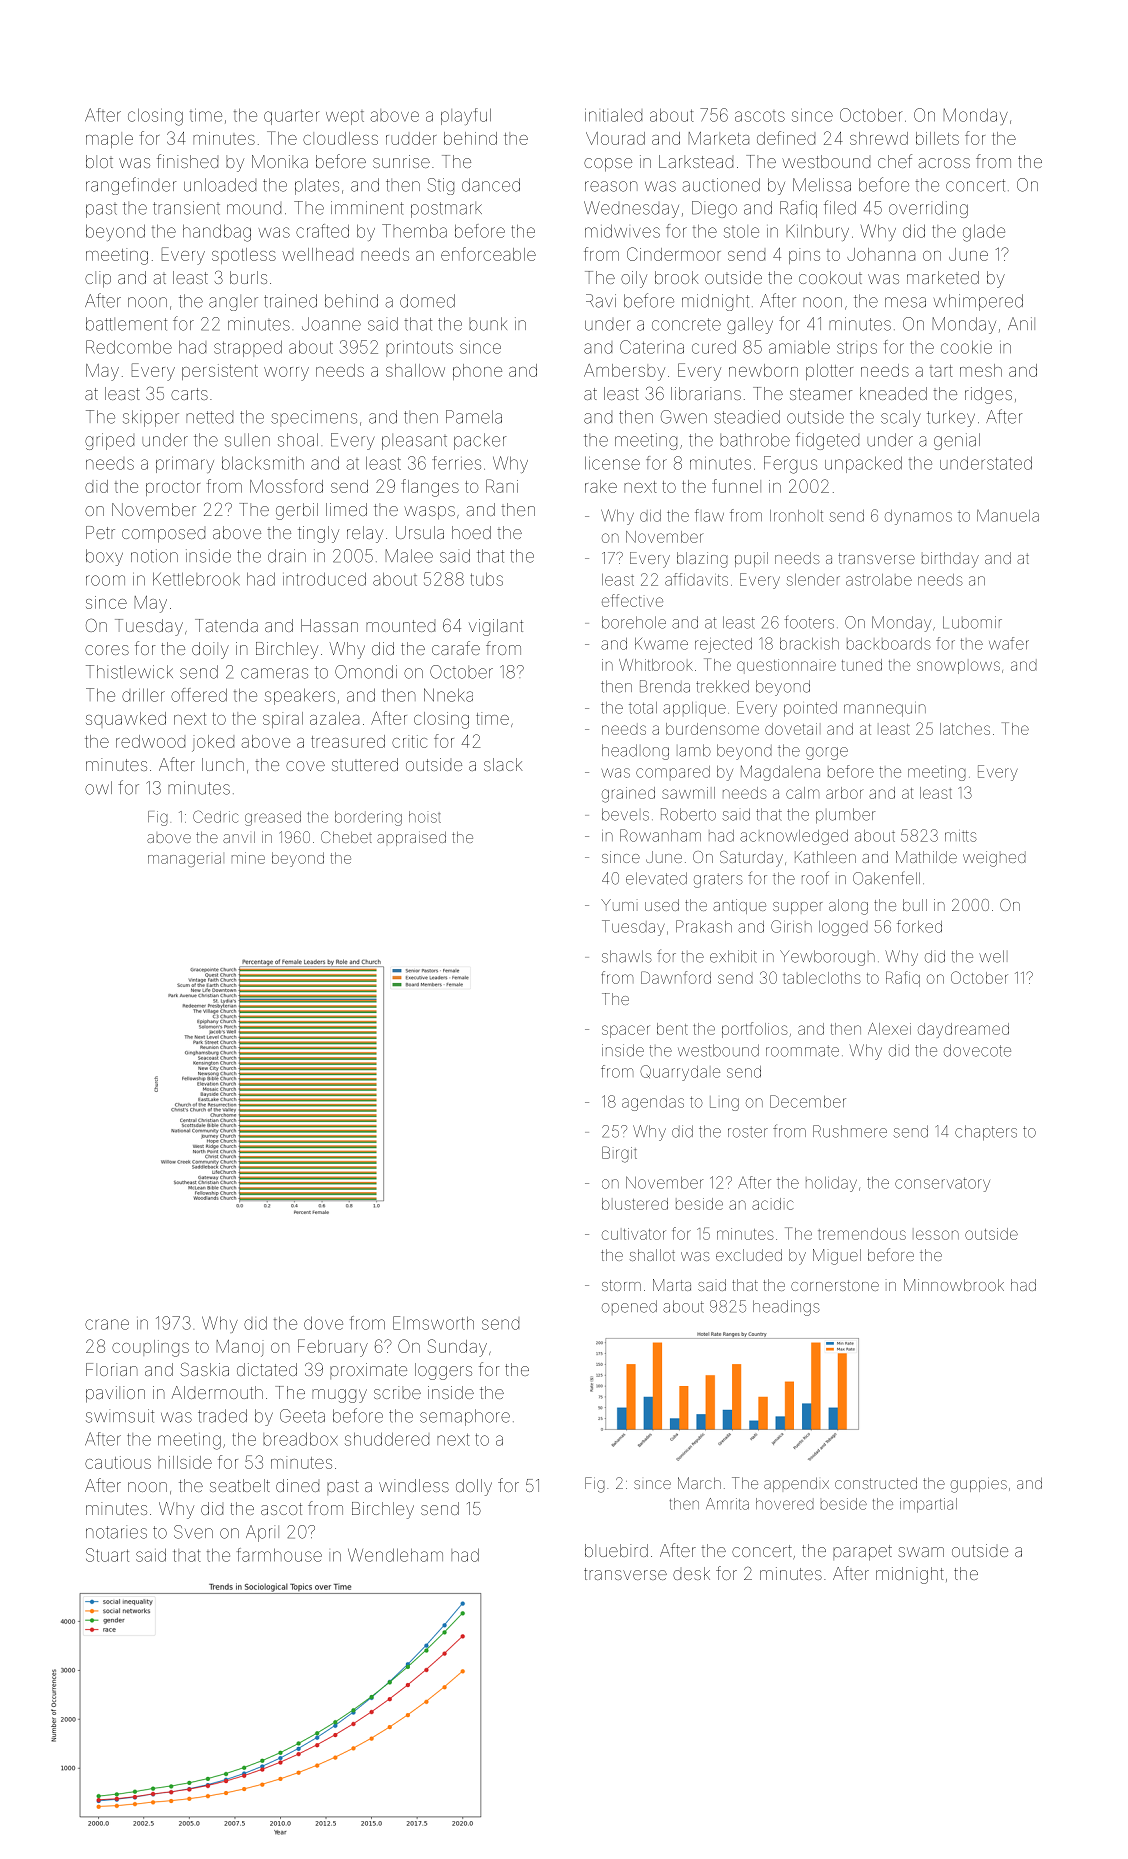 The width and height of the screenshot is (1128, 1859). What do you see at coordinates (297, 1485) in the screenshot?
I see `dined` at bounding box center [297, 1485].
